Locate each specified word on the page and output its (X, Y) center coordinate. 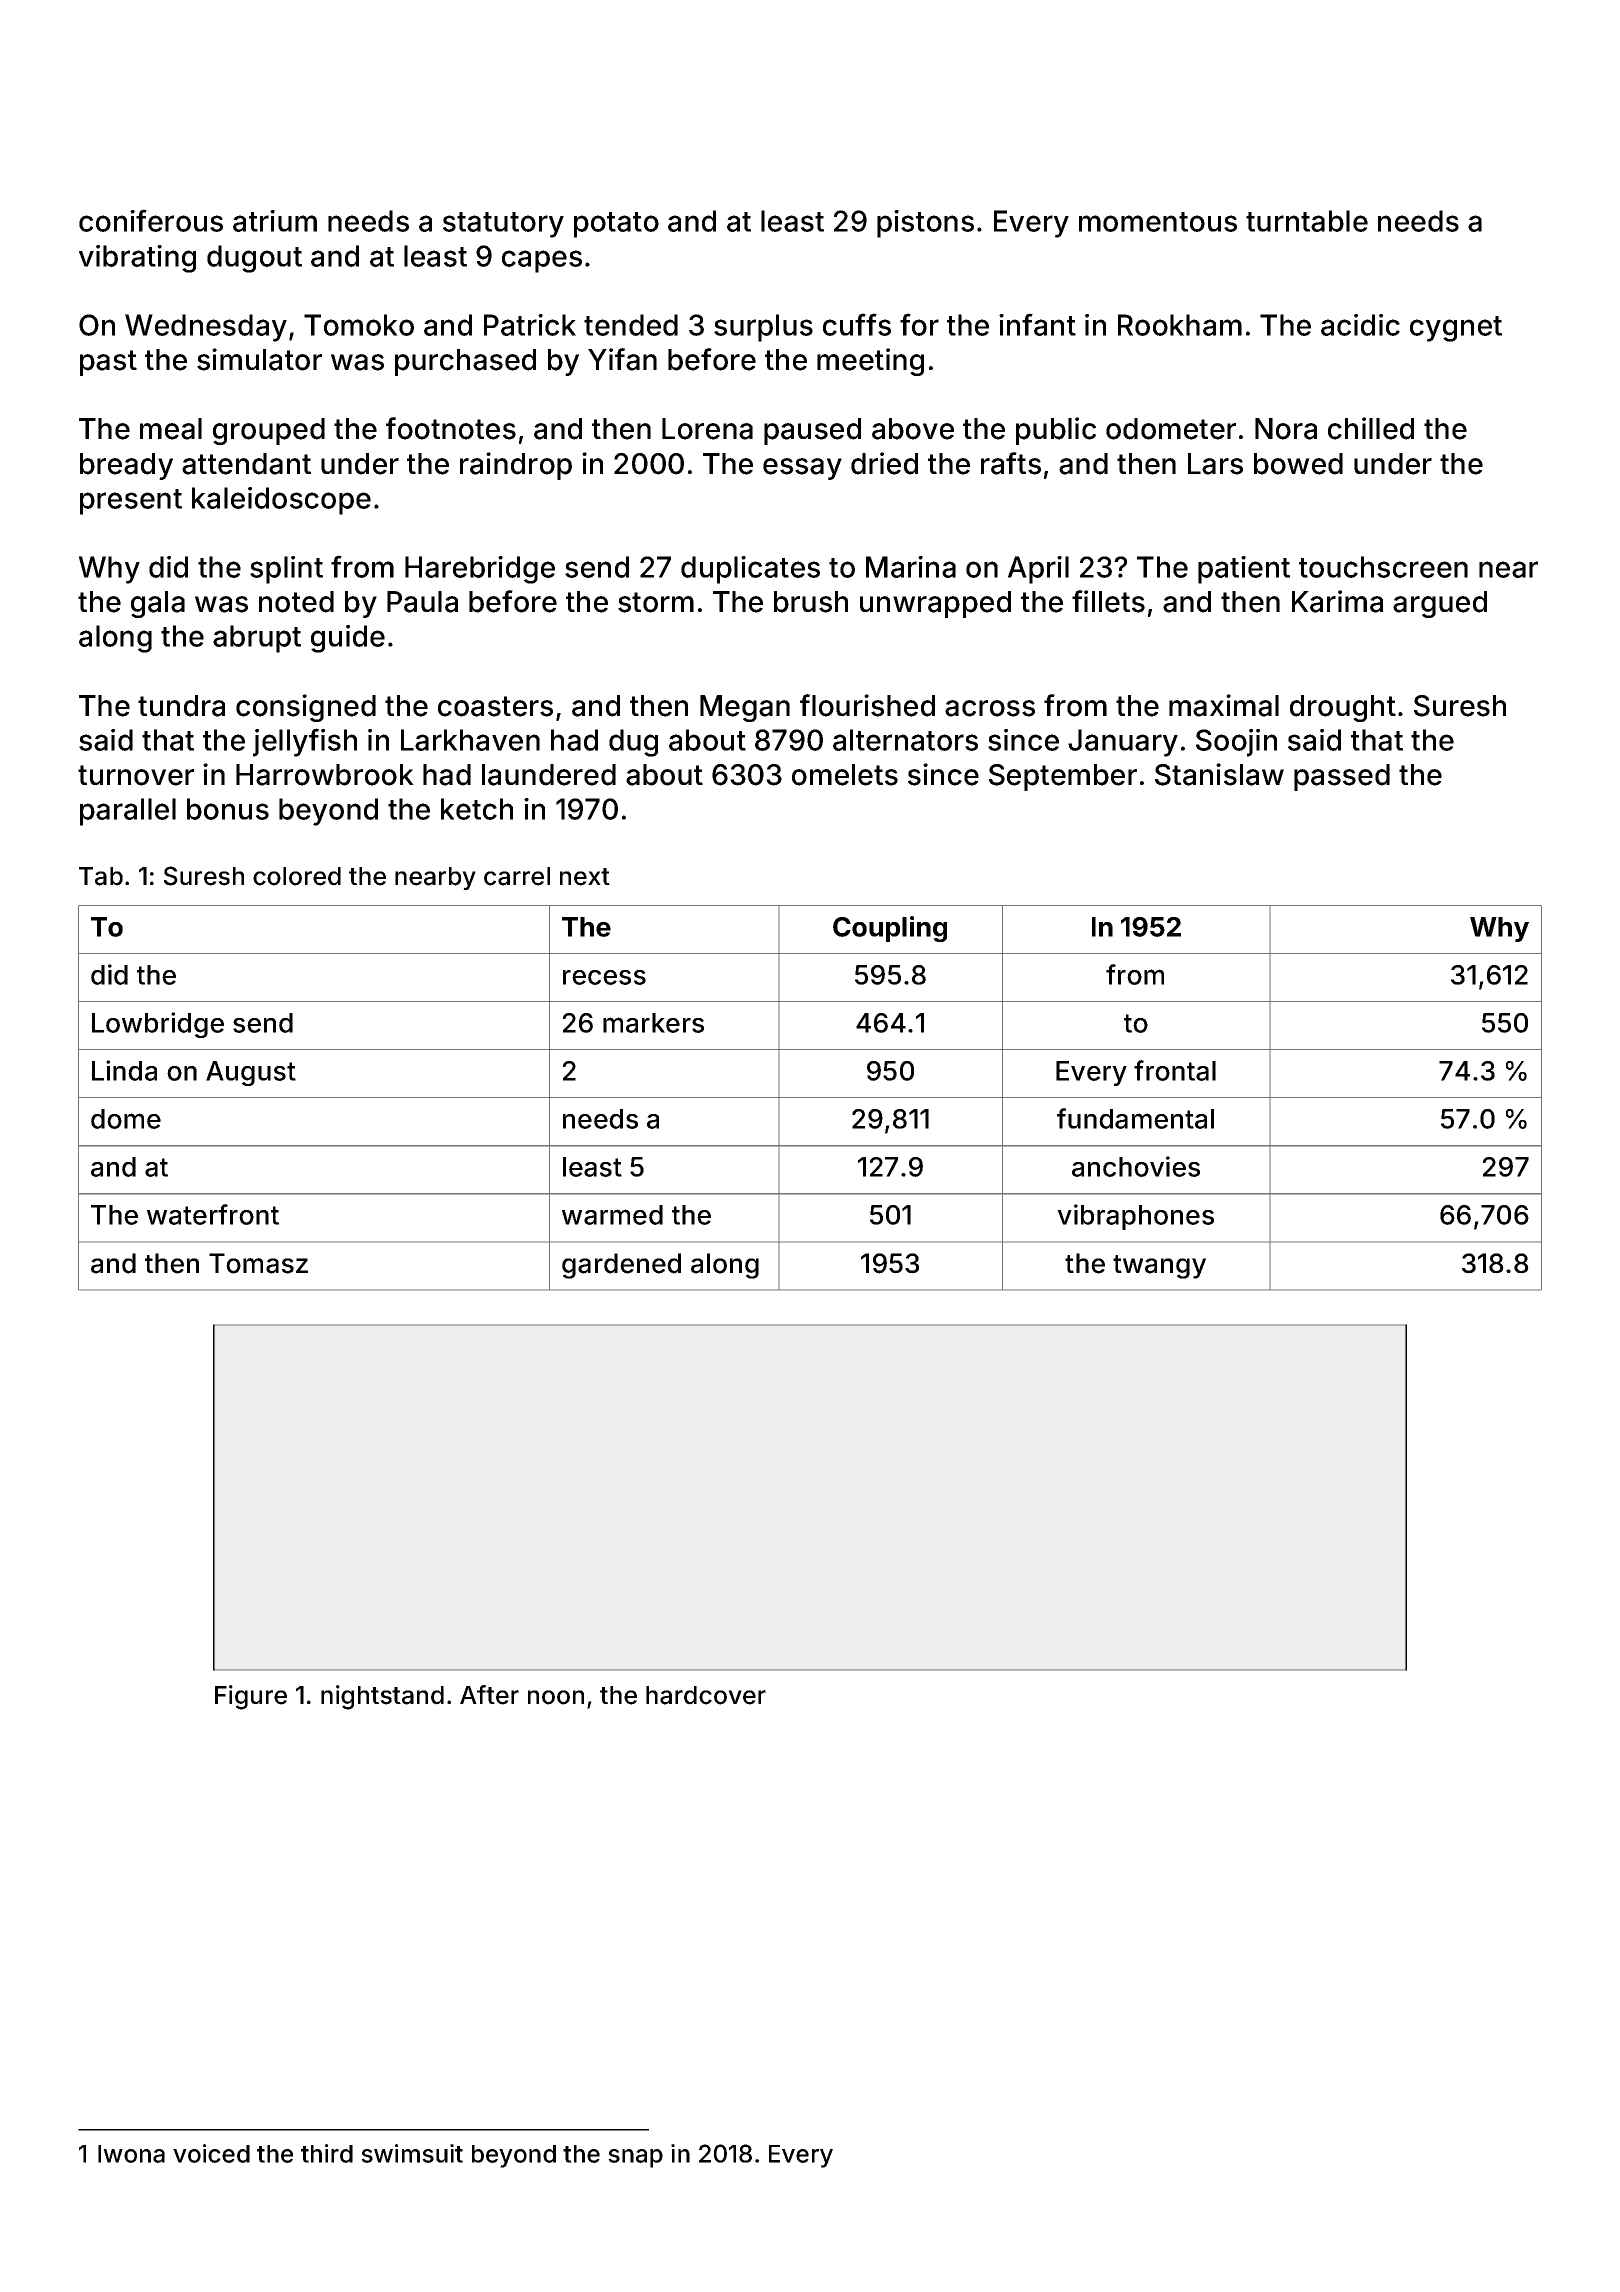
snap (635, 2158)
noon (556, 1697)
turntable (1307, 221)
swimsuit (412, 2153)
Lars (1215, 464)
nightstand (382, 1697)
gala (158, 604)
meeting (870, 362)
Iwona (131, 2154)
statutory (503, 225)
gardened (621, 1266)
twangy (1159, 1267)
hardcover (706, 1695)
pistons (925, 224)
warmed (612, 1215)
